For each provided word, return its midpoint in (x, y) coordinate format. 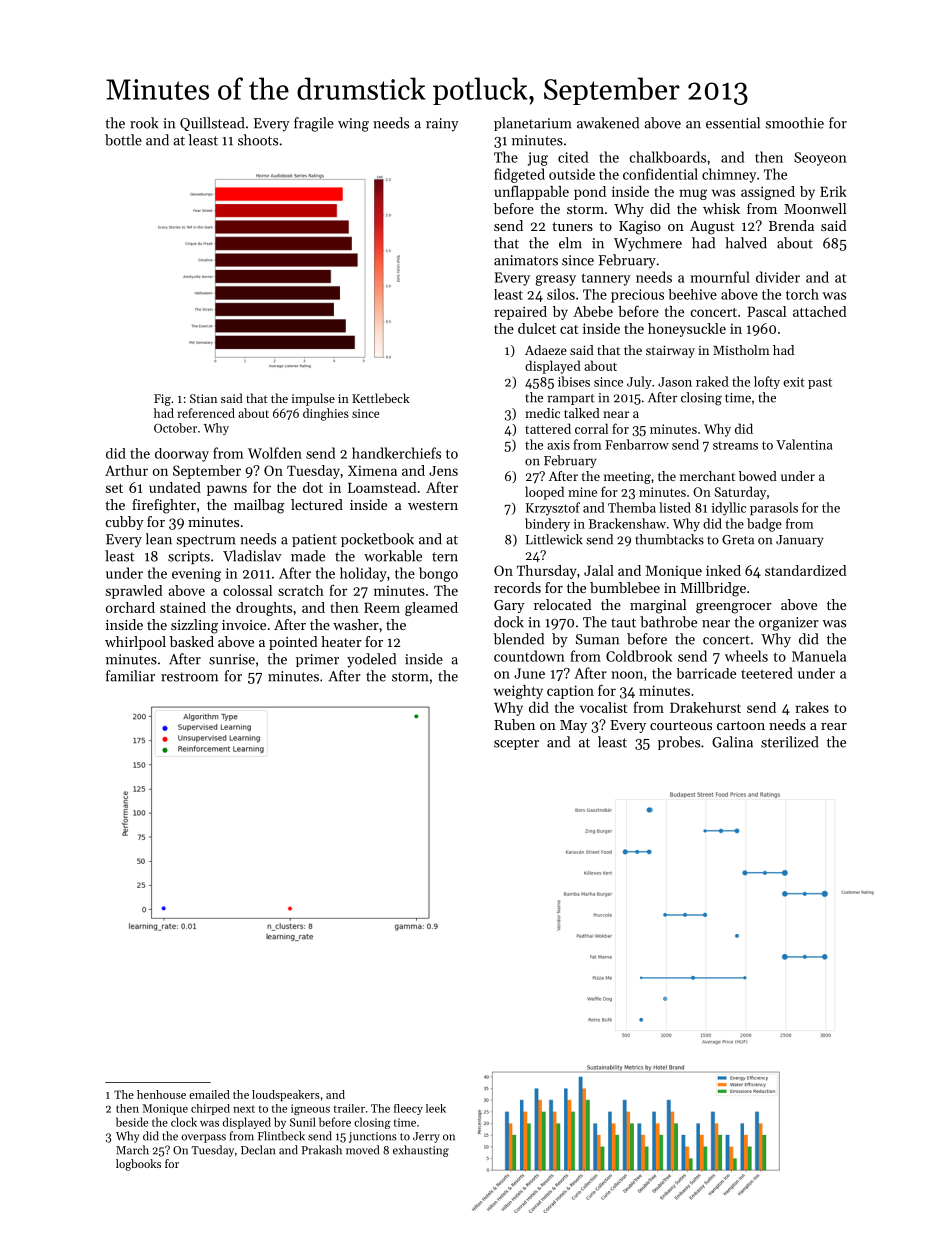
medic (542, 413)
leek (436, 1108)
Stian (203, 398)
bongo (438, 574)
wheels (746, 656)
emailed (209, 1094)
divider (778, 277)
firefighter (164, 506)
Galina (732, 742)
